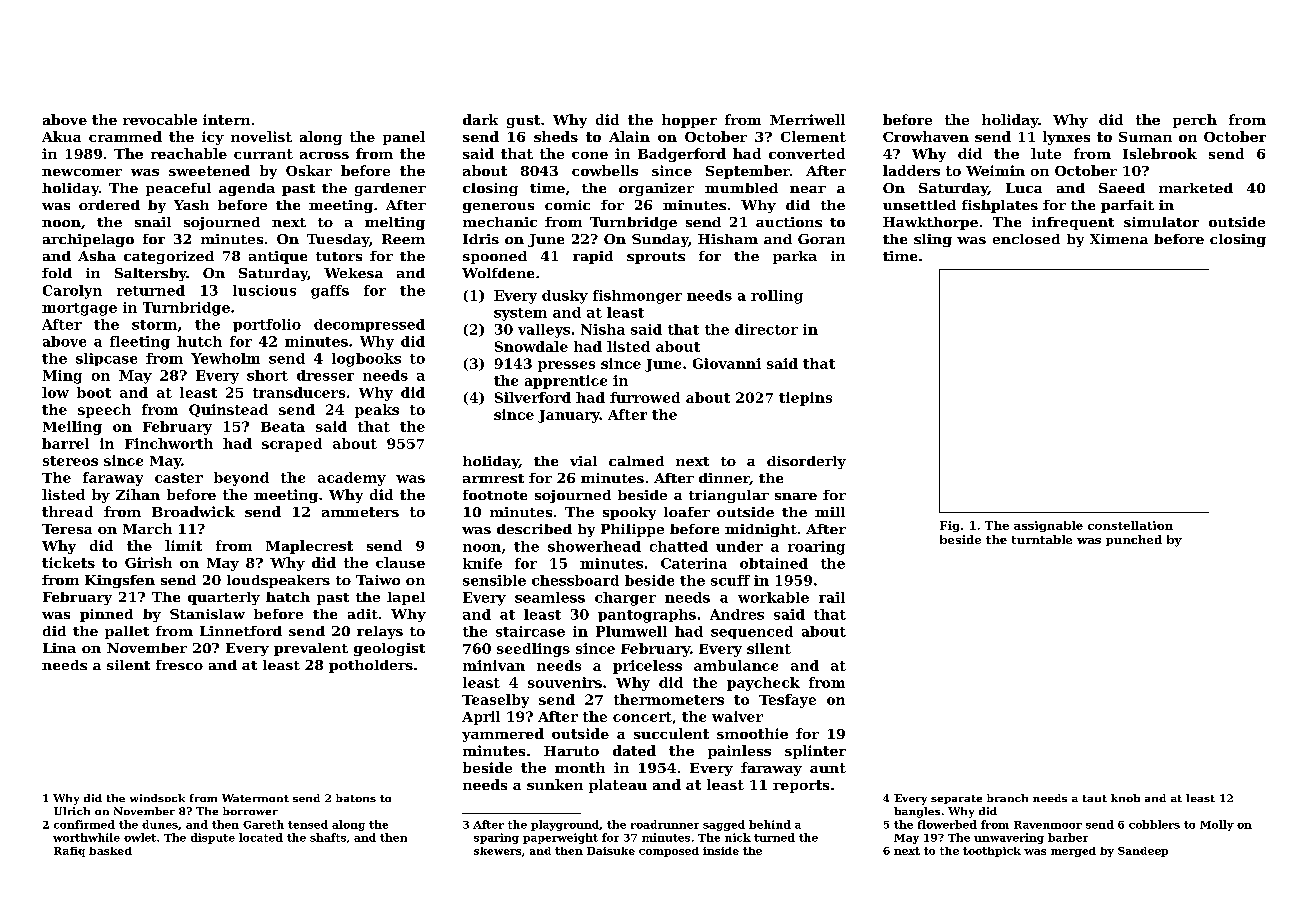  I want to click on antique, so click(278, 257).
